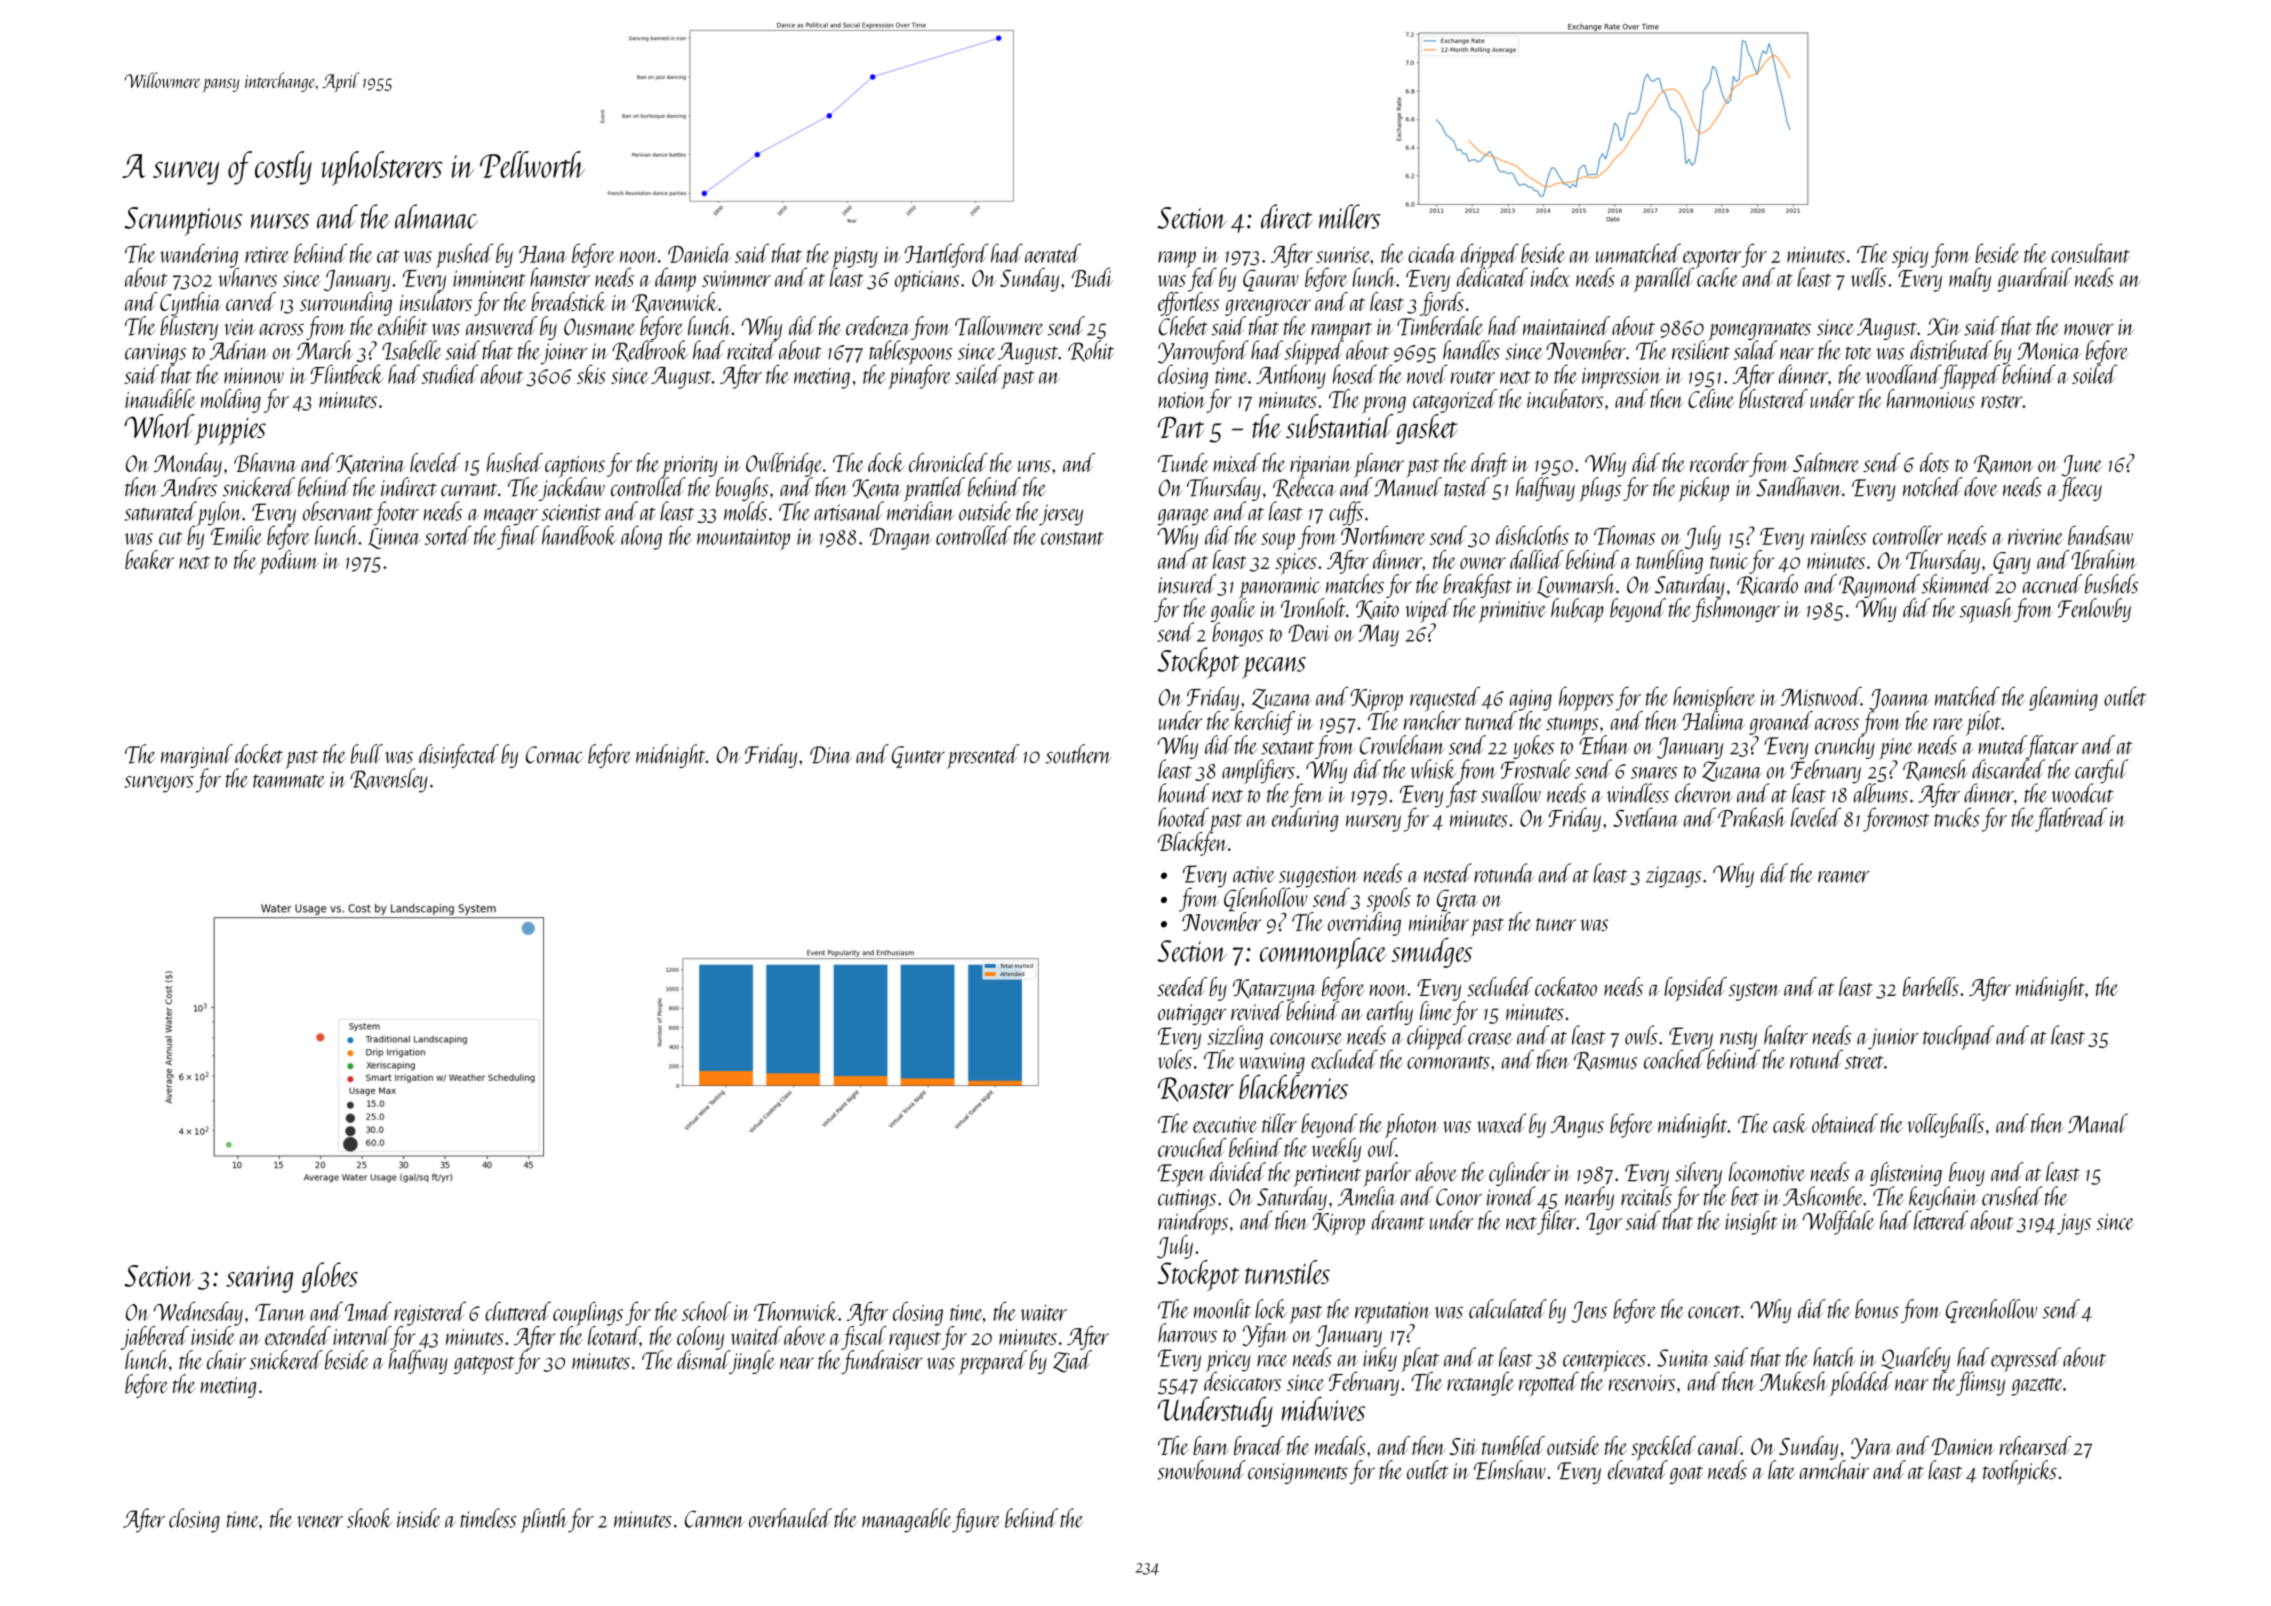  Describe the element at coordinates (259, 1279) in the screenshot. I see `searing` at that location.
